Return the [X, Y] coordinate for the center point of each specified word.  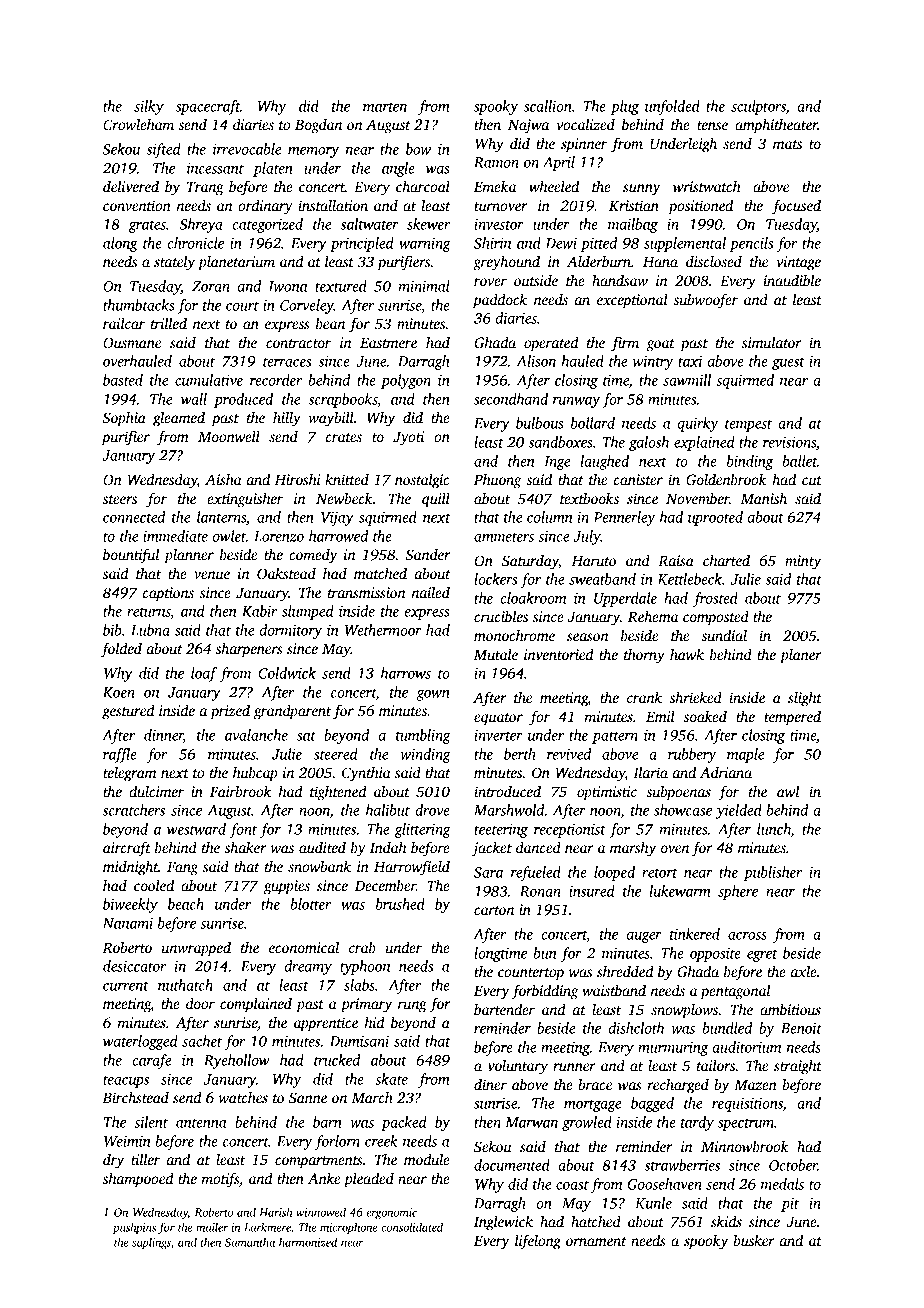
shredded [625, 971]
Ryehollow [237, 1061]
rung [412, 1007]
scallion [548, 106]
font [243, 830]
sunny [642, 190]
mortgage [592, 1106]
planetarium [236, 263]
